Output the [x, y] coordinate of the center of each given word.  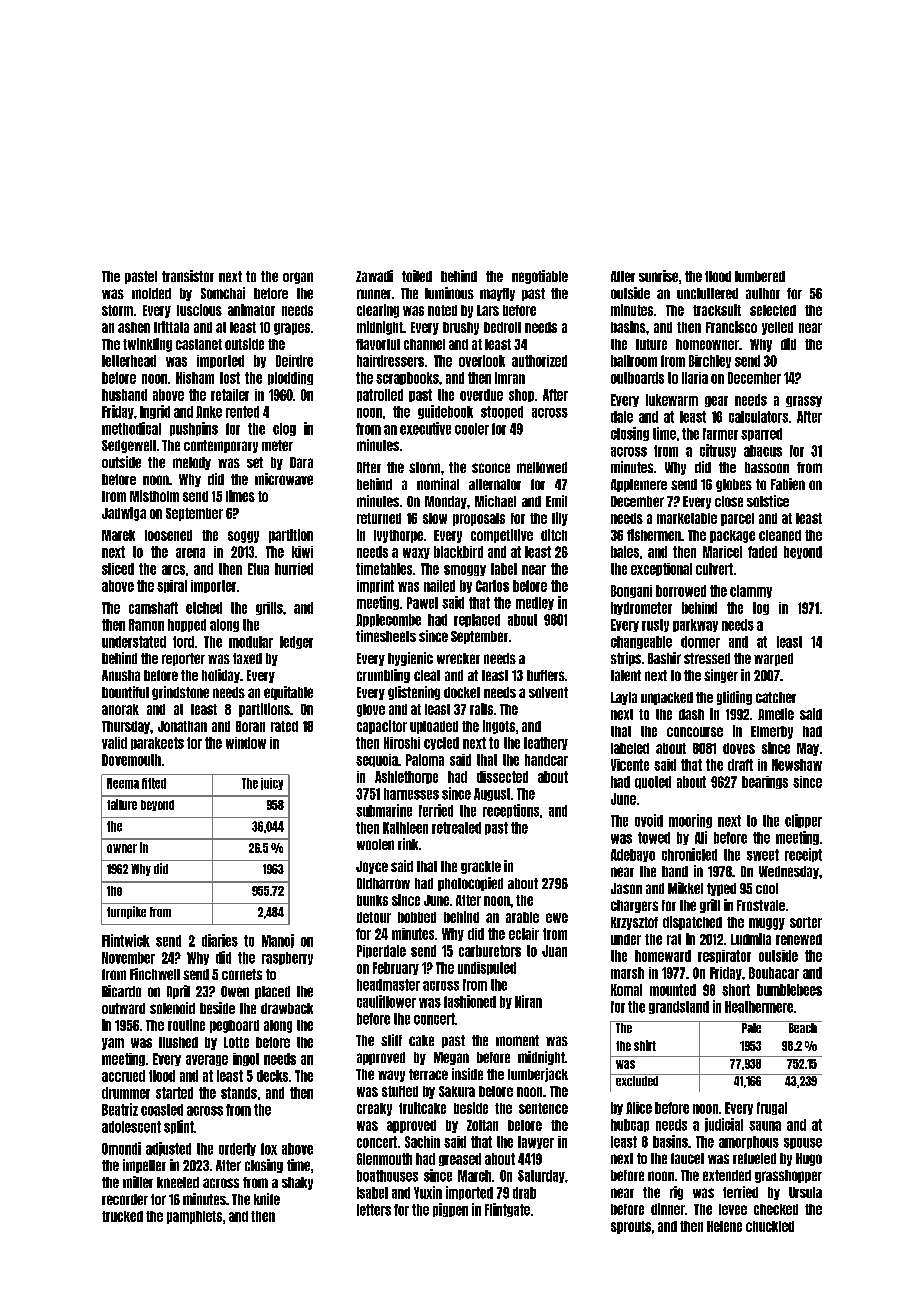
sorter [806, 922]
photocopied [470, 884]
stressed [707, 658]
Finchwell [155, 974]
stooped [502, 412]
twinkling [147, 345]
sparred [761, 434]
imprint [375, 586]
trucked [122, 1216]
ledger [296, 642]
